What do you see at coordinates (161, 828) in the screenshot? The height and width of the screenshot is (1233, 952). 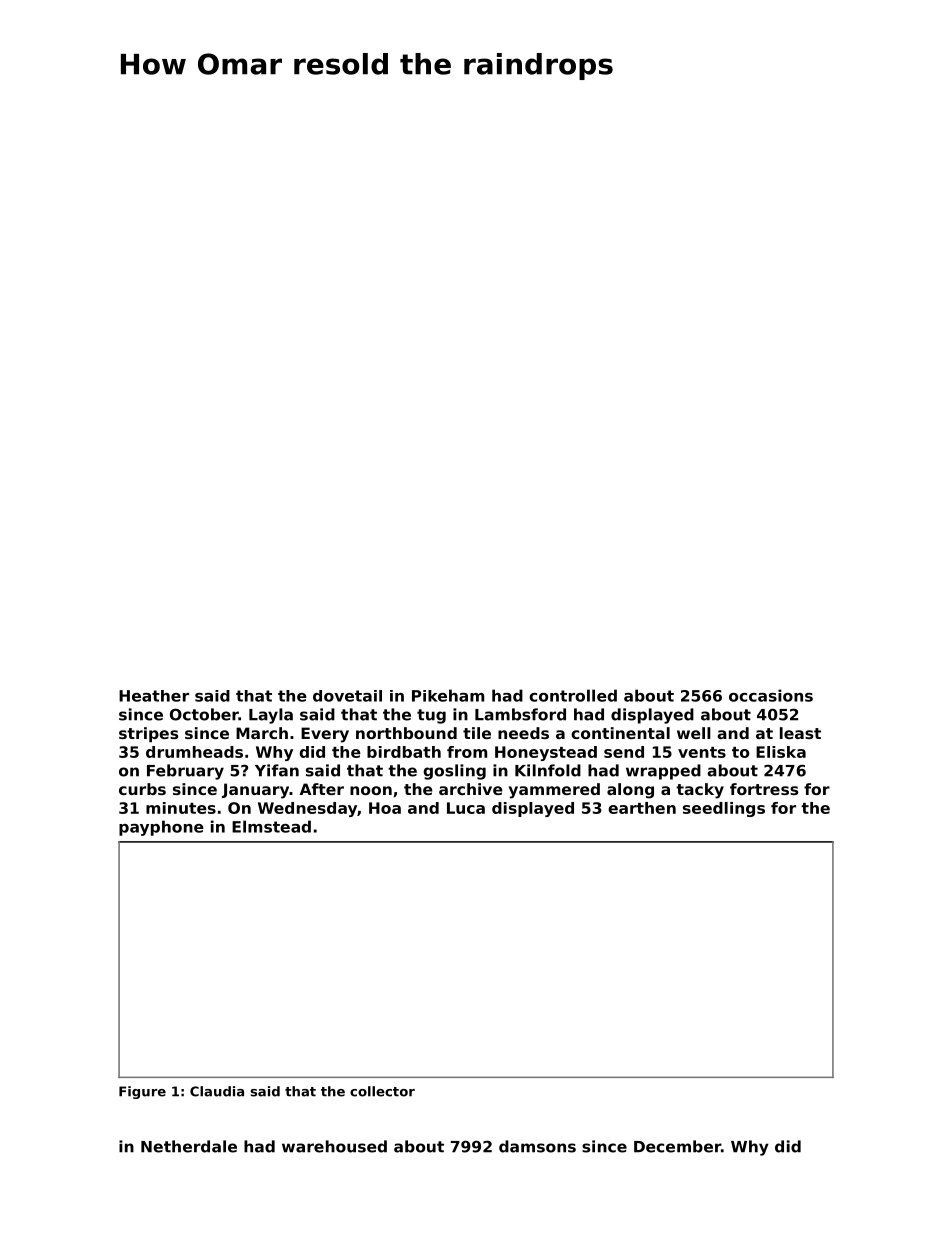 I see `payphone` at bounding box center [161, 828].
